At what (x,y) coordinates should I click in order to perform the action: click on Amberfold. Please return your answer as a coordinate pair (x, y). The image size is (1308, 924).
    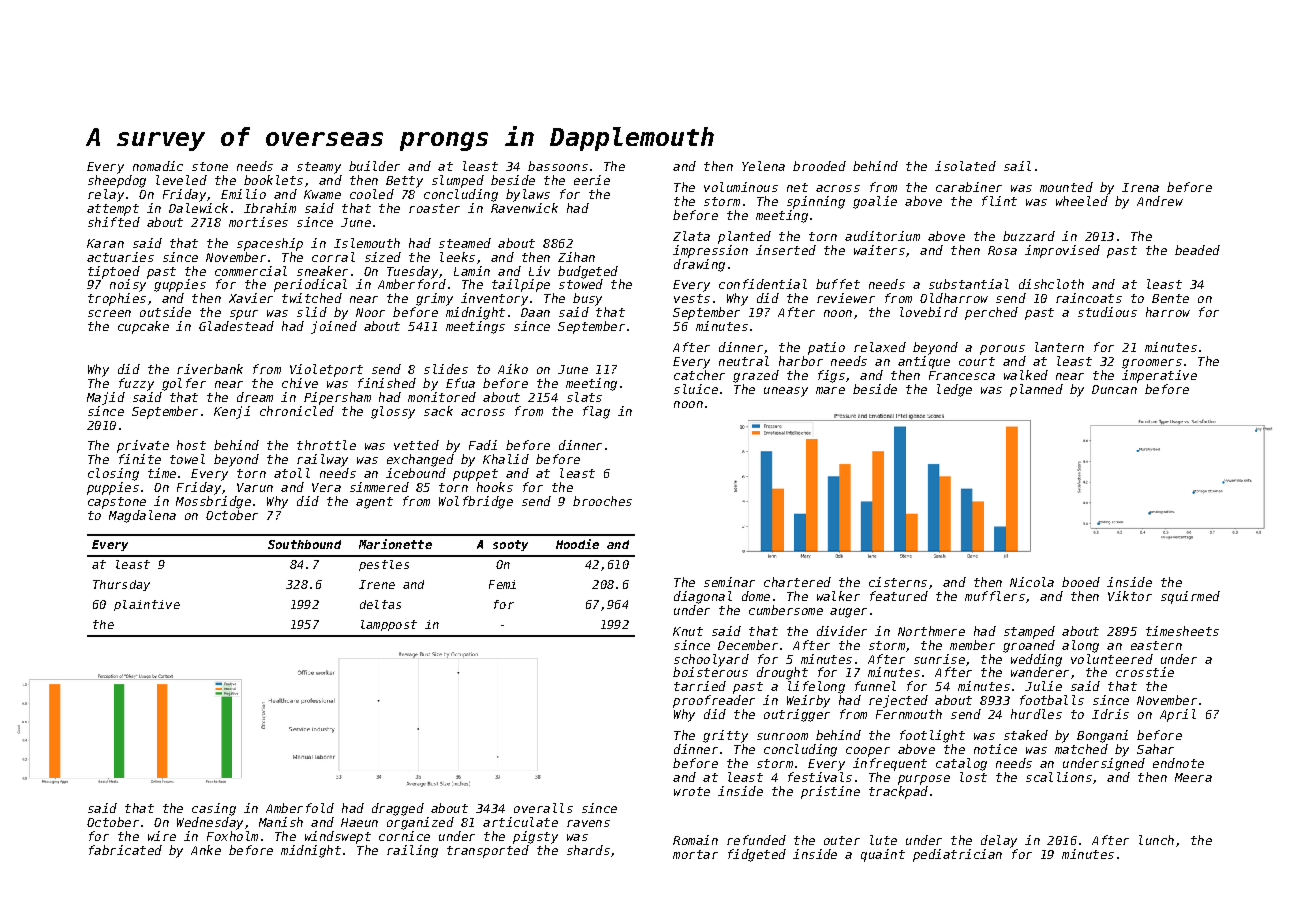
    Looking at the image, I should click on (300, 808).
